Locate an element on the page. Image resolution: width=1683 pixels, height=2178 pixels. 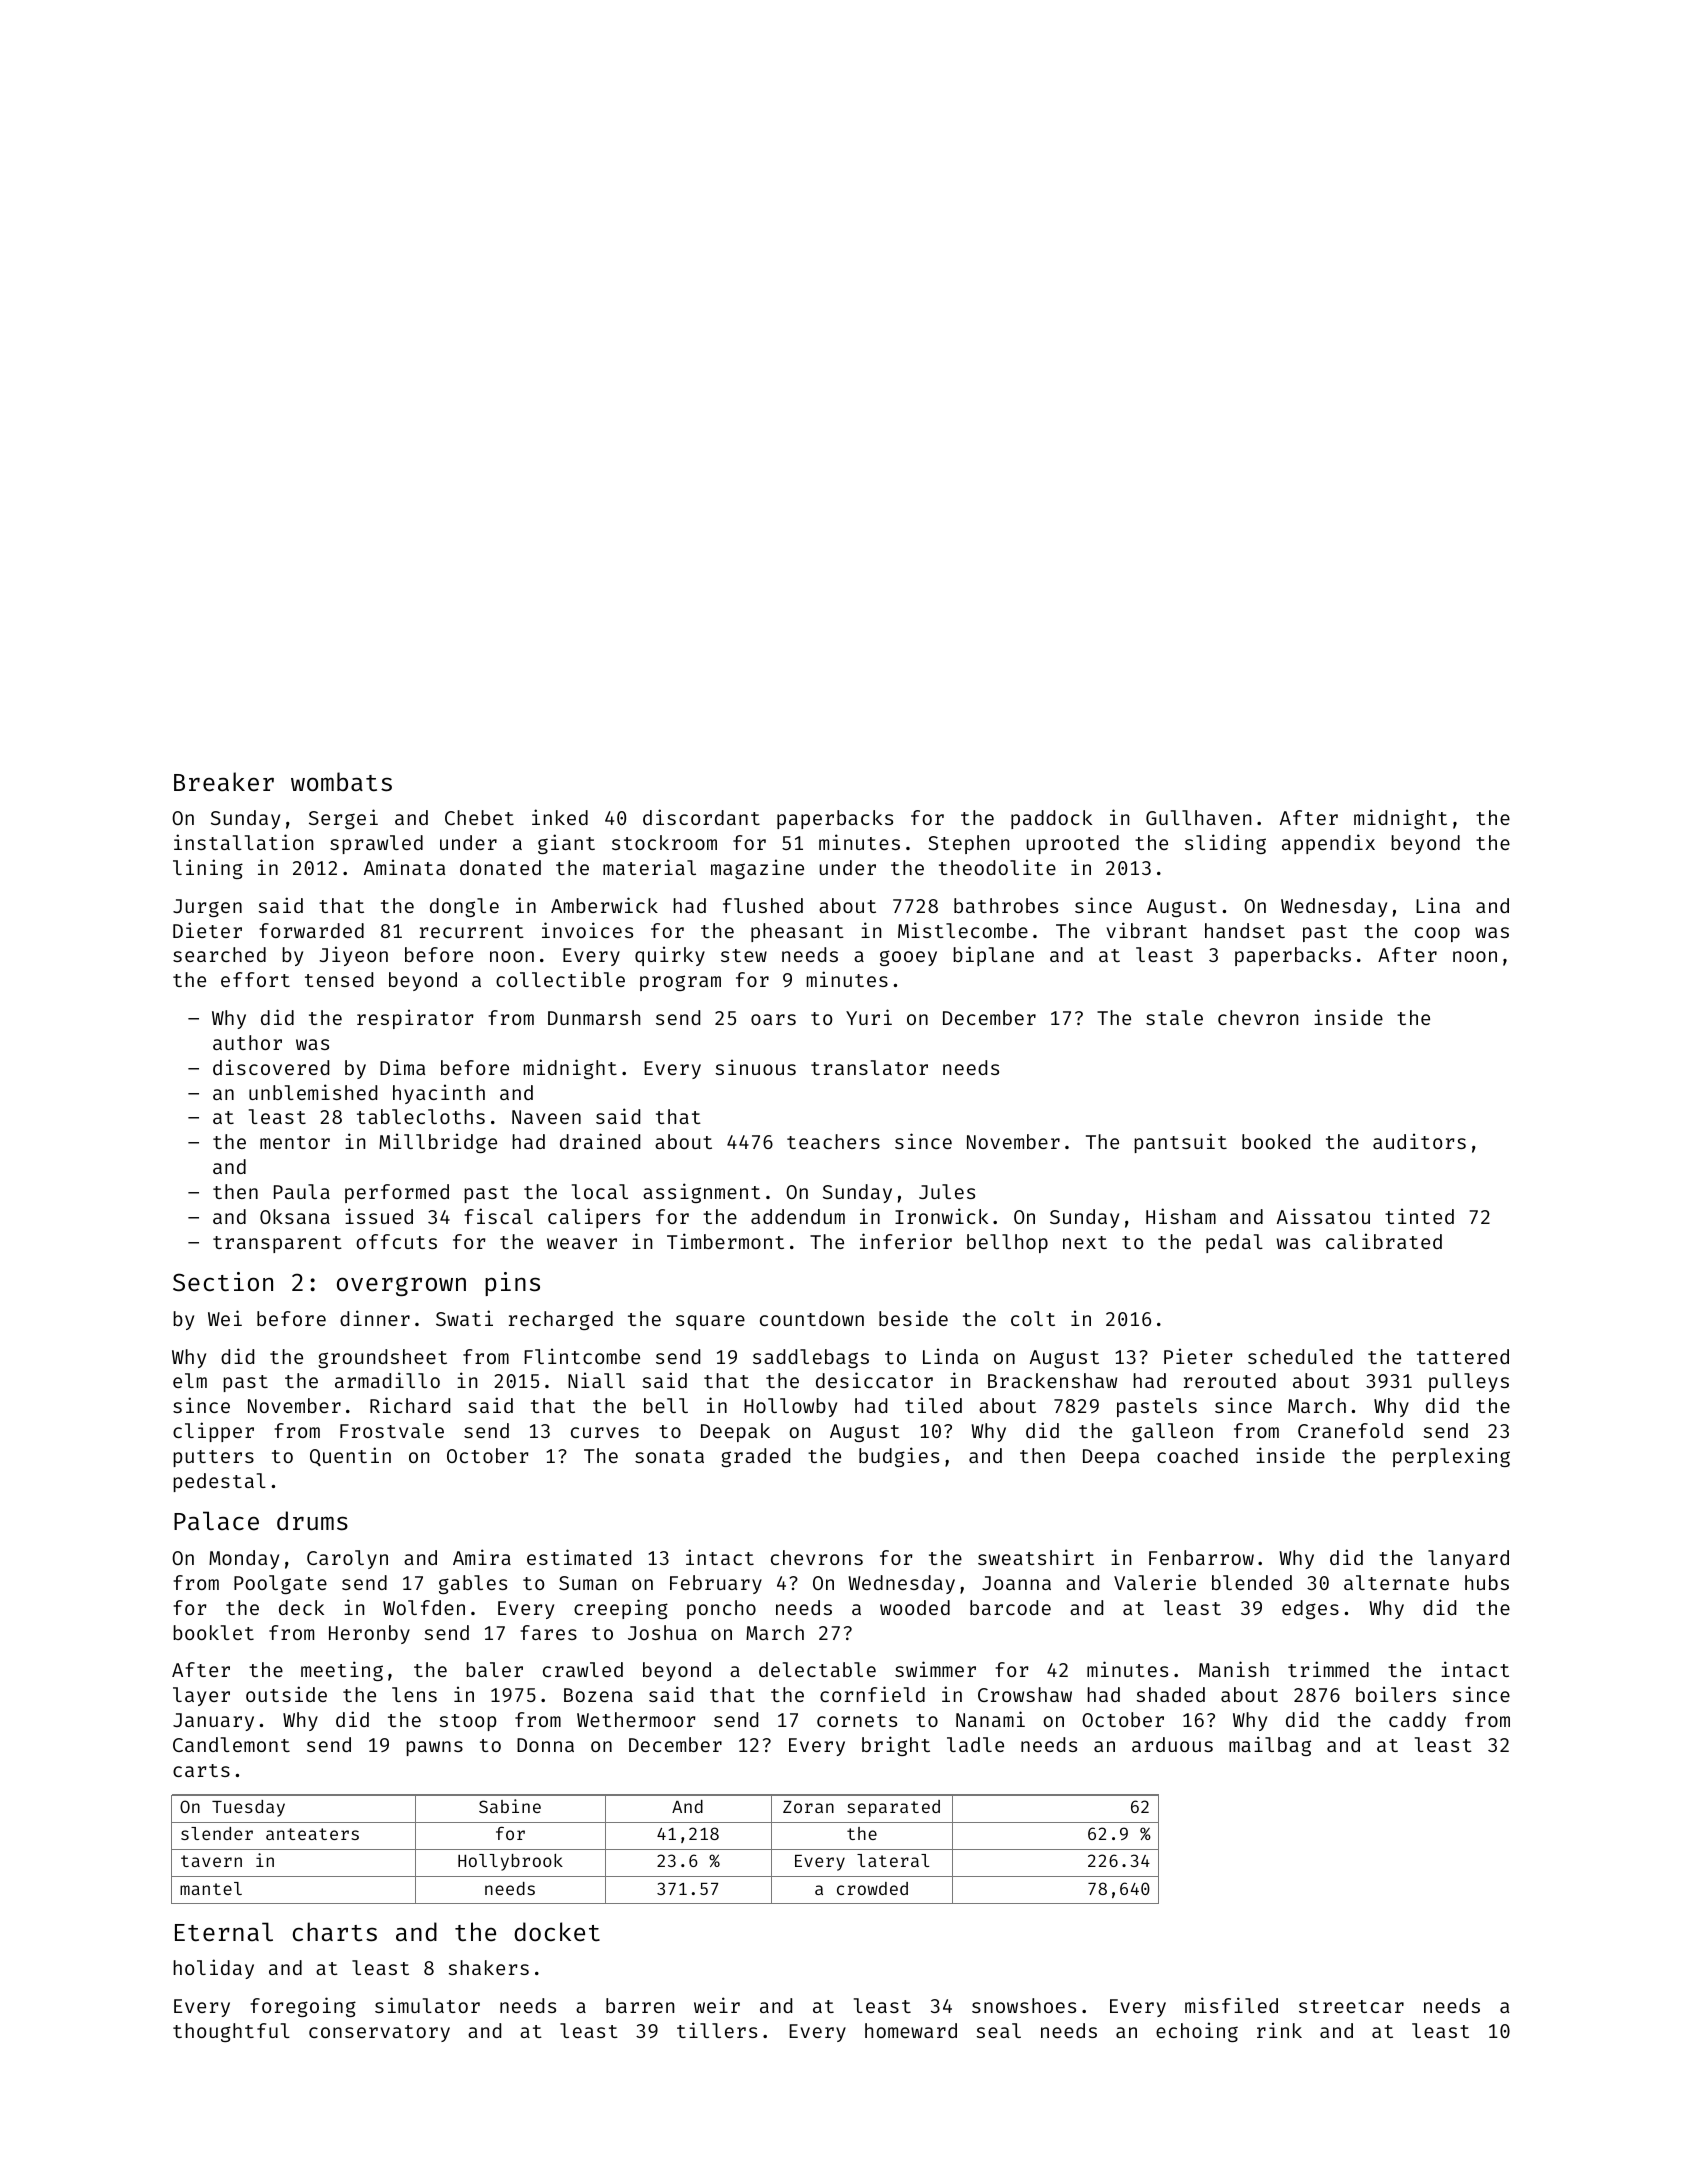
Lina is located at coordinates (1438, 905).
